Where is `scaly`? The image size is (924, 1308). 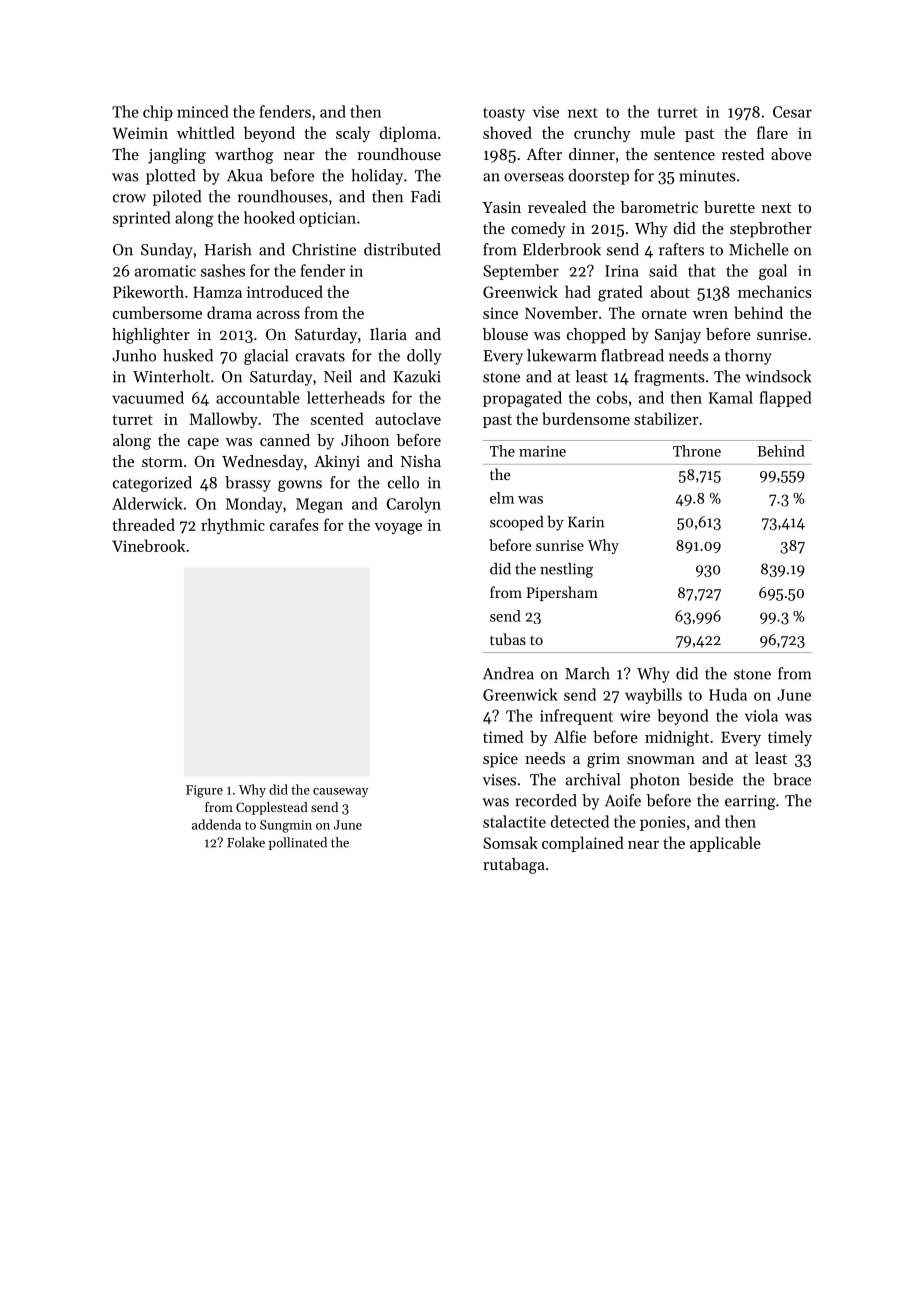 scaly is located at coordinates (353, 134).
